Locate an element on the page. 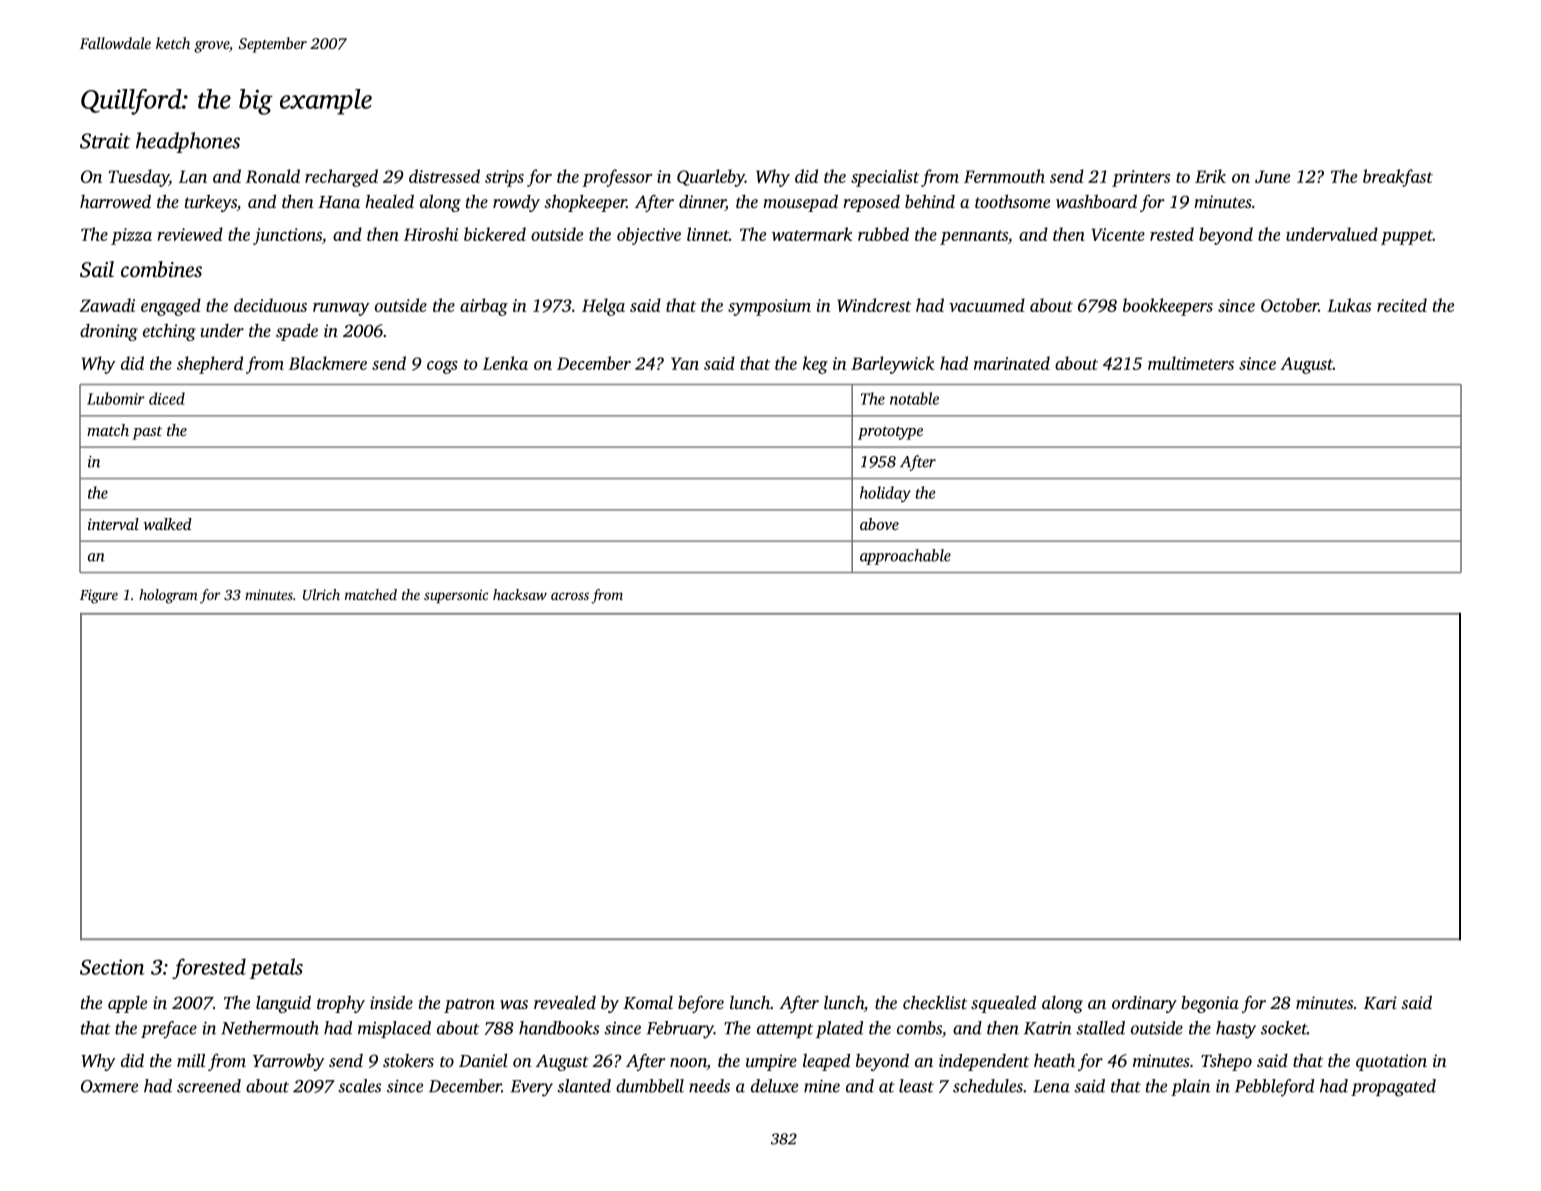  bookkeepers is located at coordinates (1168, 307).
